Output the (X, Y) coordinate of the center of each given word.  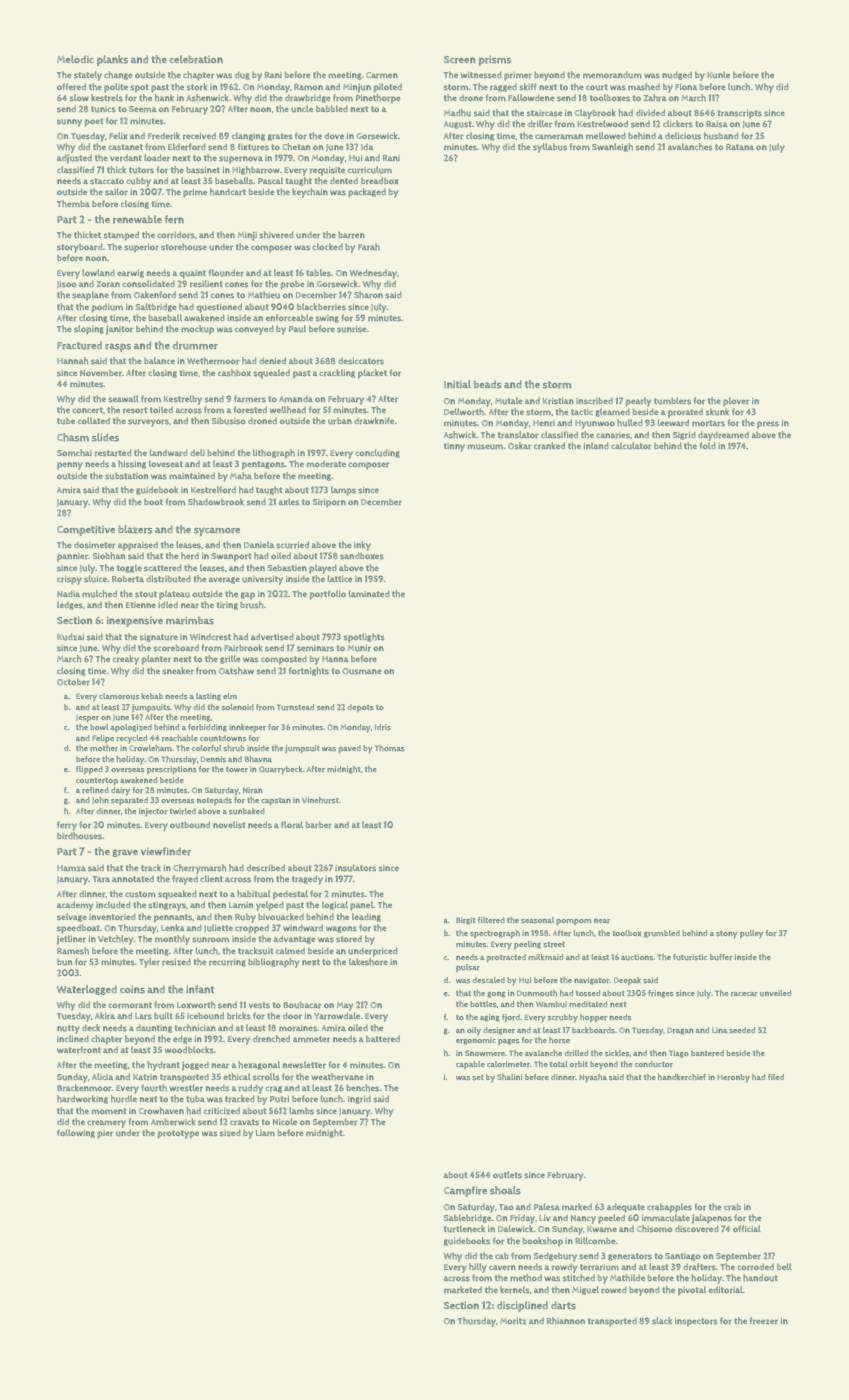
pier (105, 1134)
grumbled (662, 934)
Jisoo (67, 284)
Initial (457, 384)
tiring (227, 606)
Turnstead (295, 707)
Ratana (740, 147)
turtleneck (464, 1229)
